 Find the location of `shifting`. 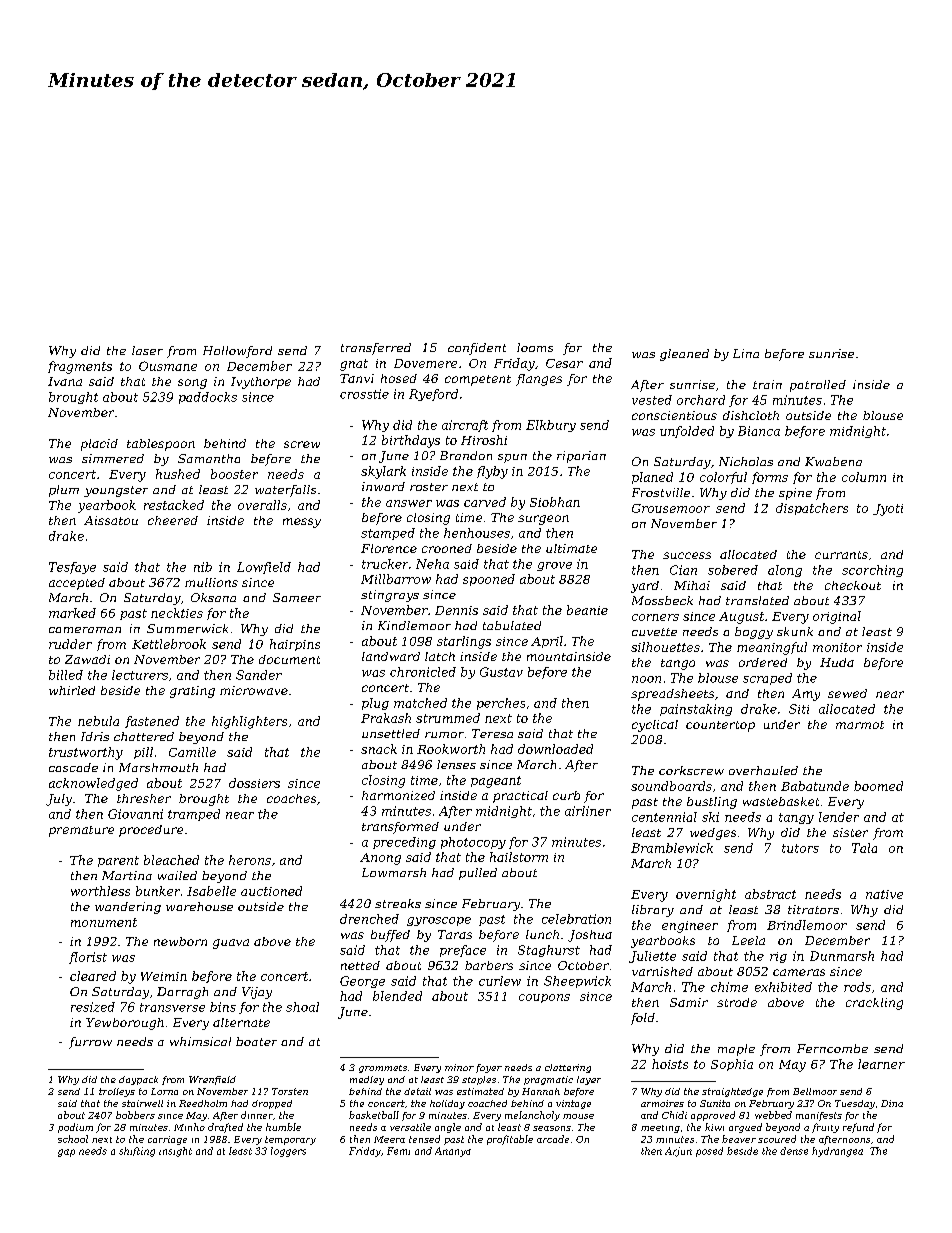

shifting is located at coordinates (137, 1152).
